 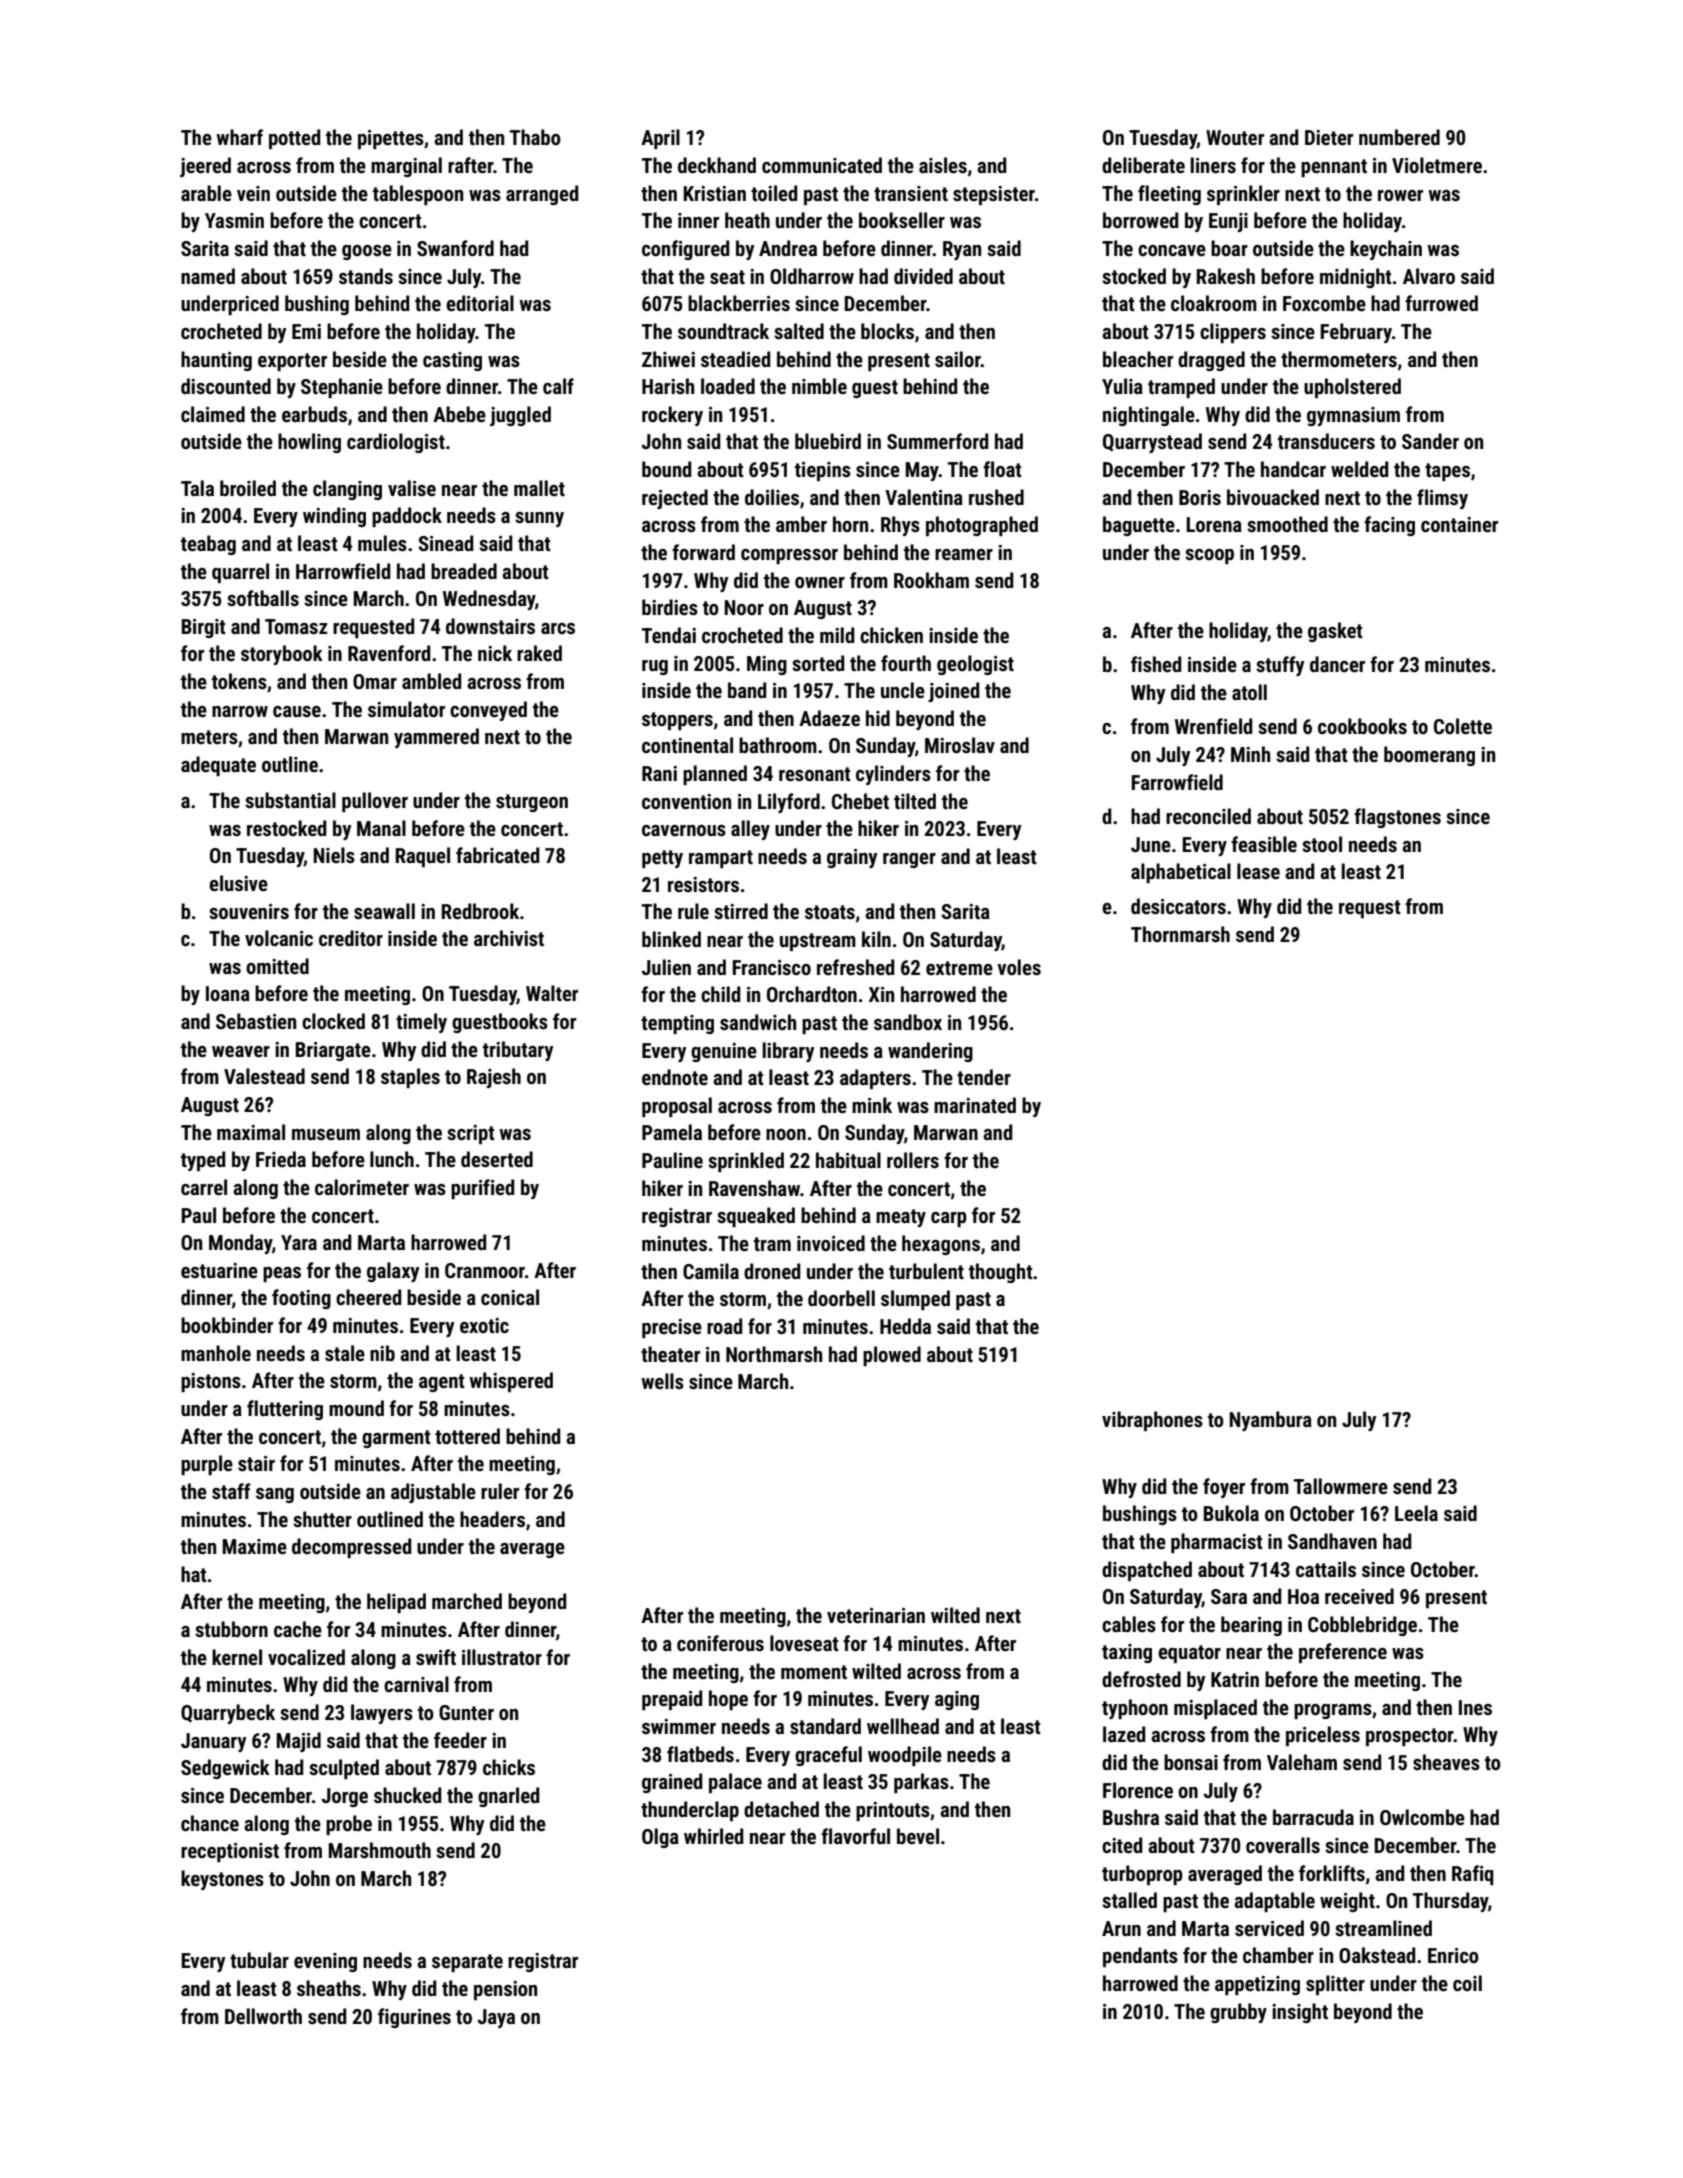 What do you see at coordinates (1271, 1421) in the image?
I see `Nyambura` at bounding box center [1271, 1421].
